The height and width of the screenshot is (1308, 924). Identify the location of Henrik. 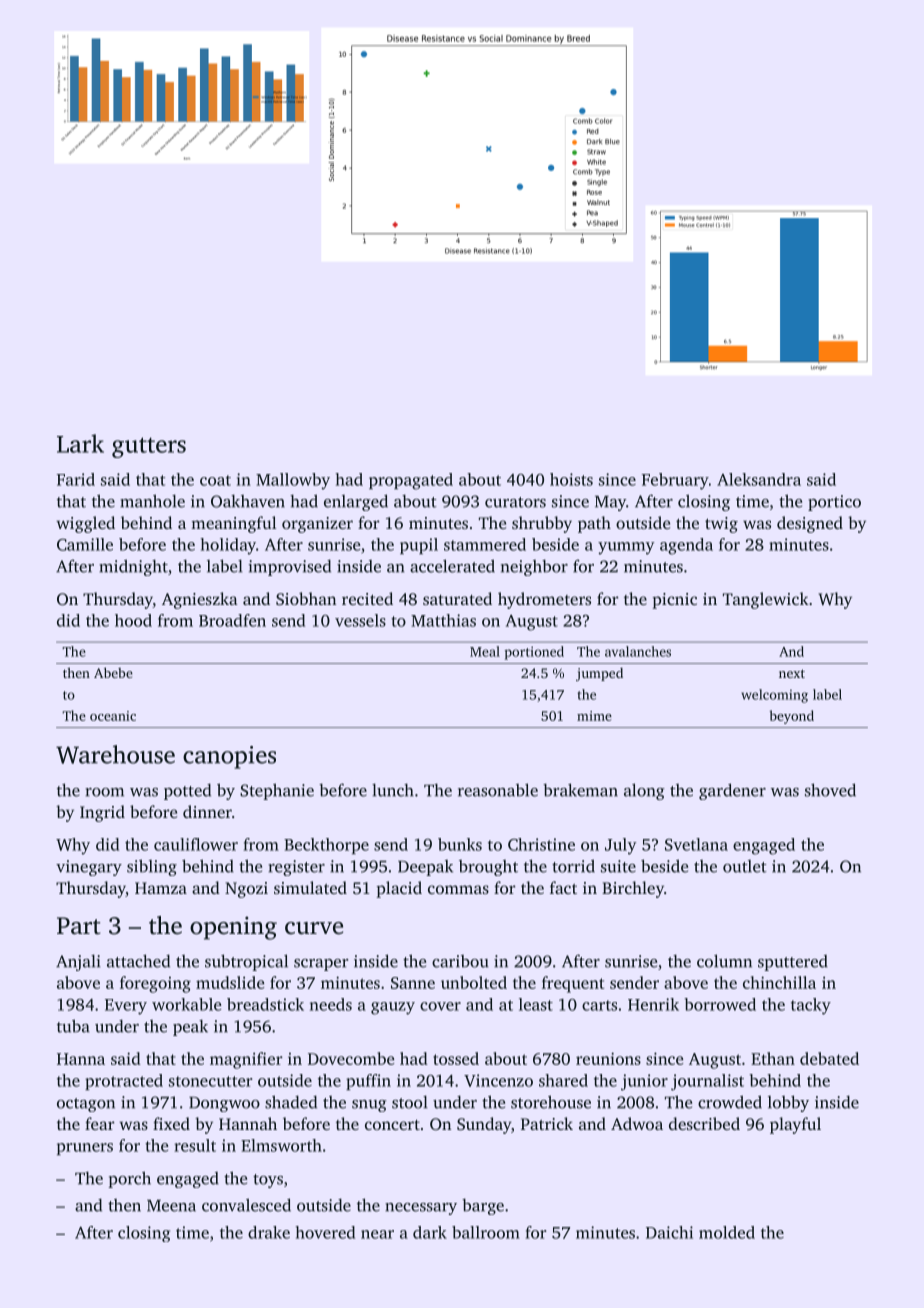
(653, 1004).
